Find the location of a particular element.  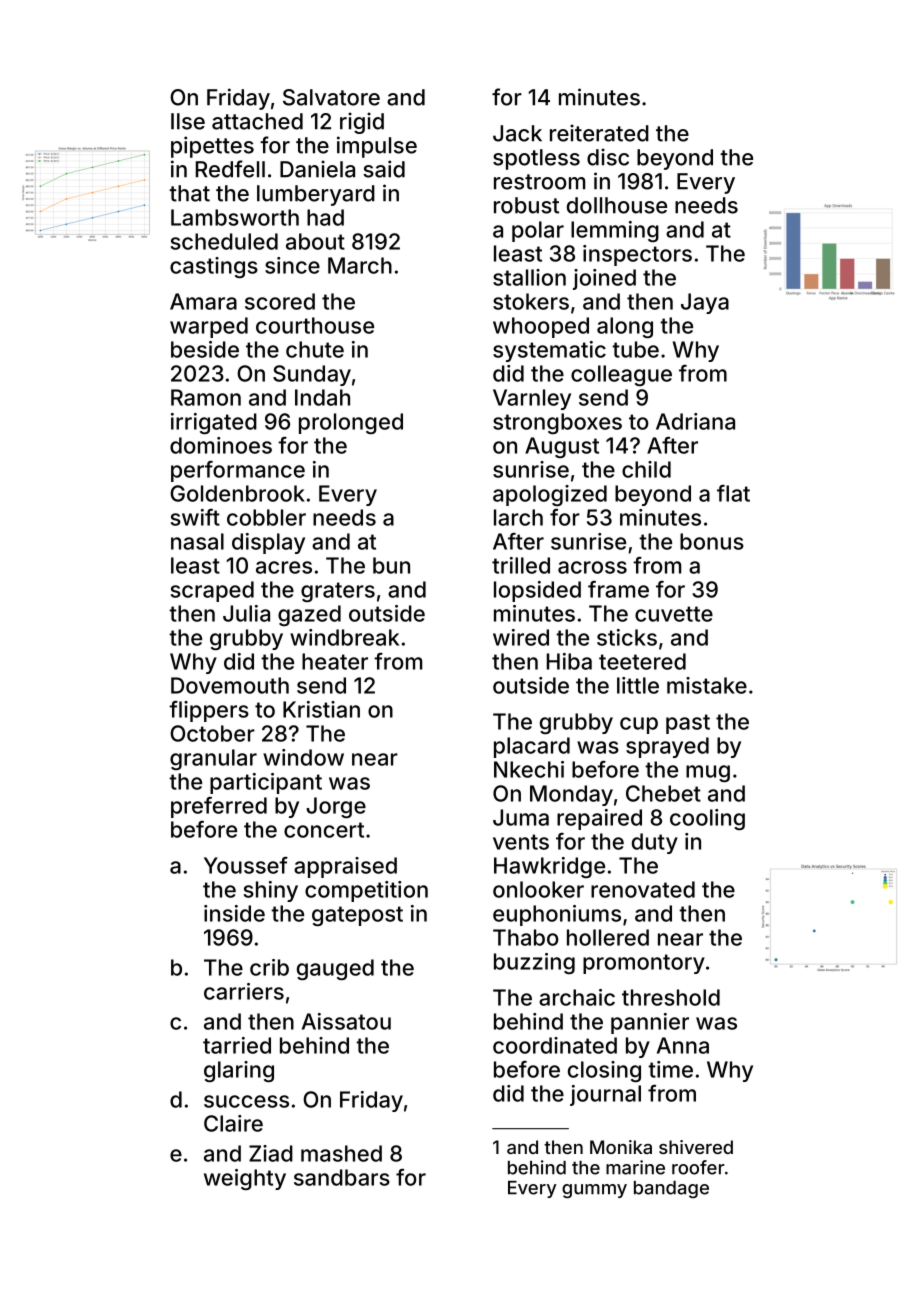

reiterated is located at coordinates (599, 133).
